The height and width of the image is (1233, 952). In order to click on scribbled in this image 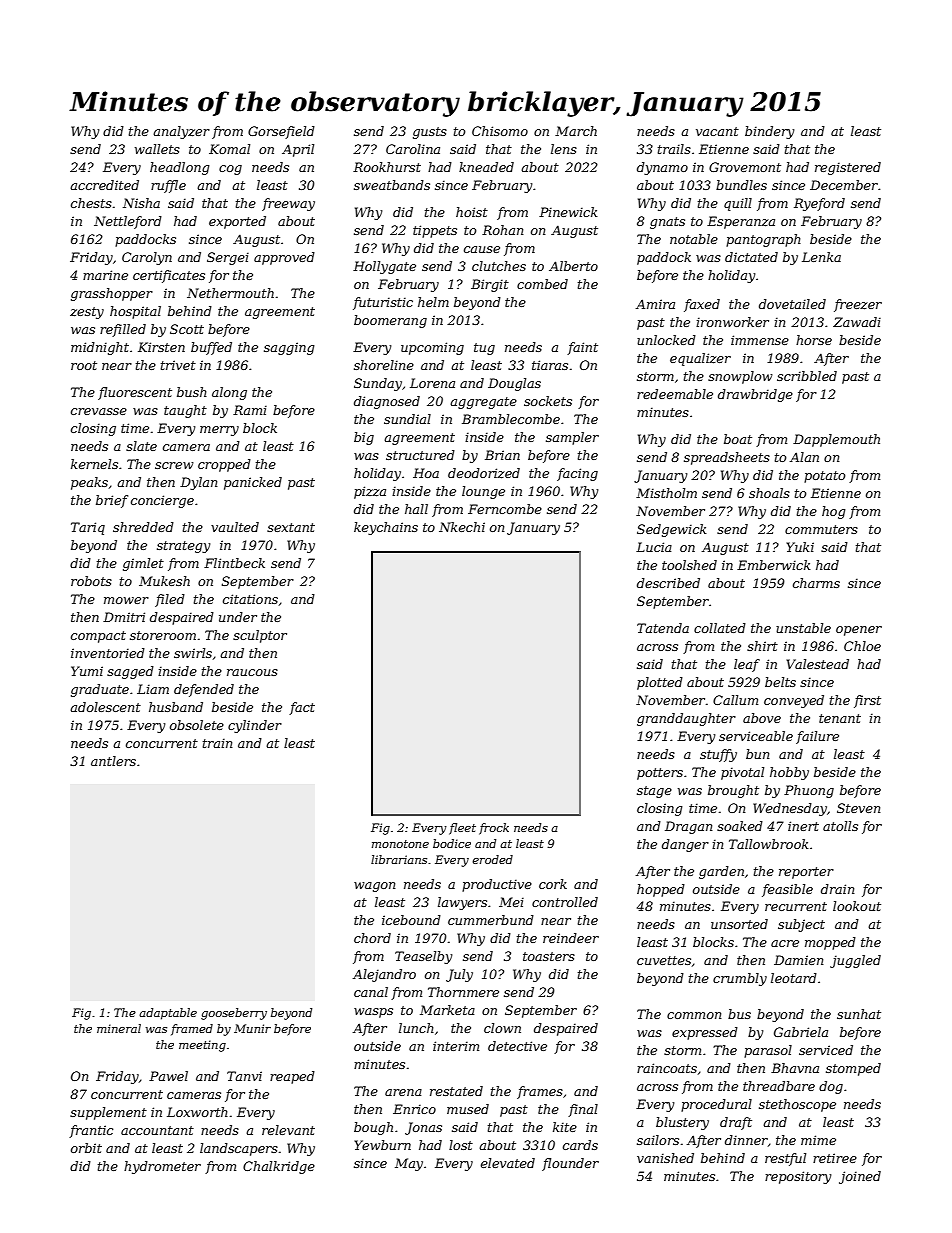, I will do `click(807, 376)`.
